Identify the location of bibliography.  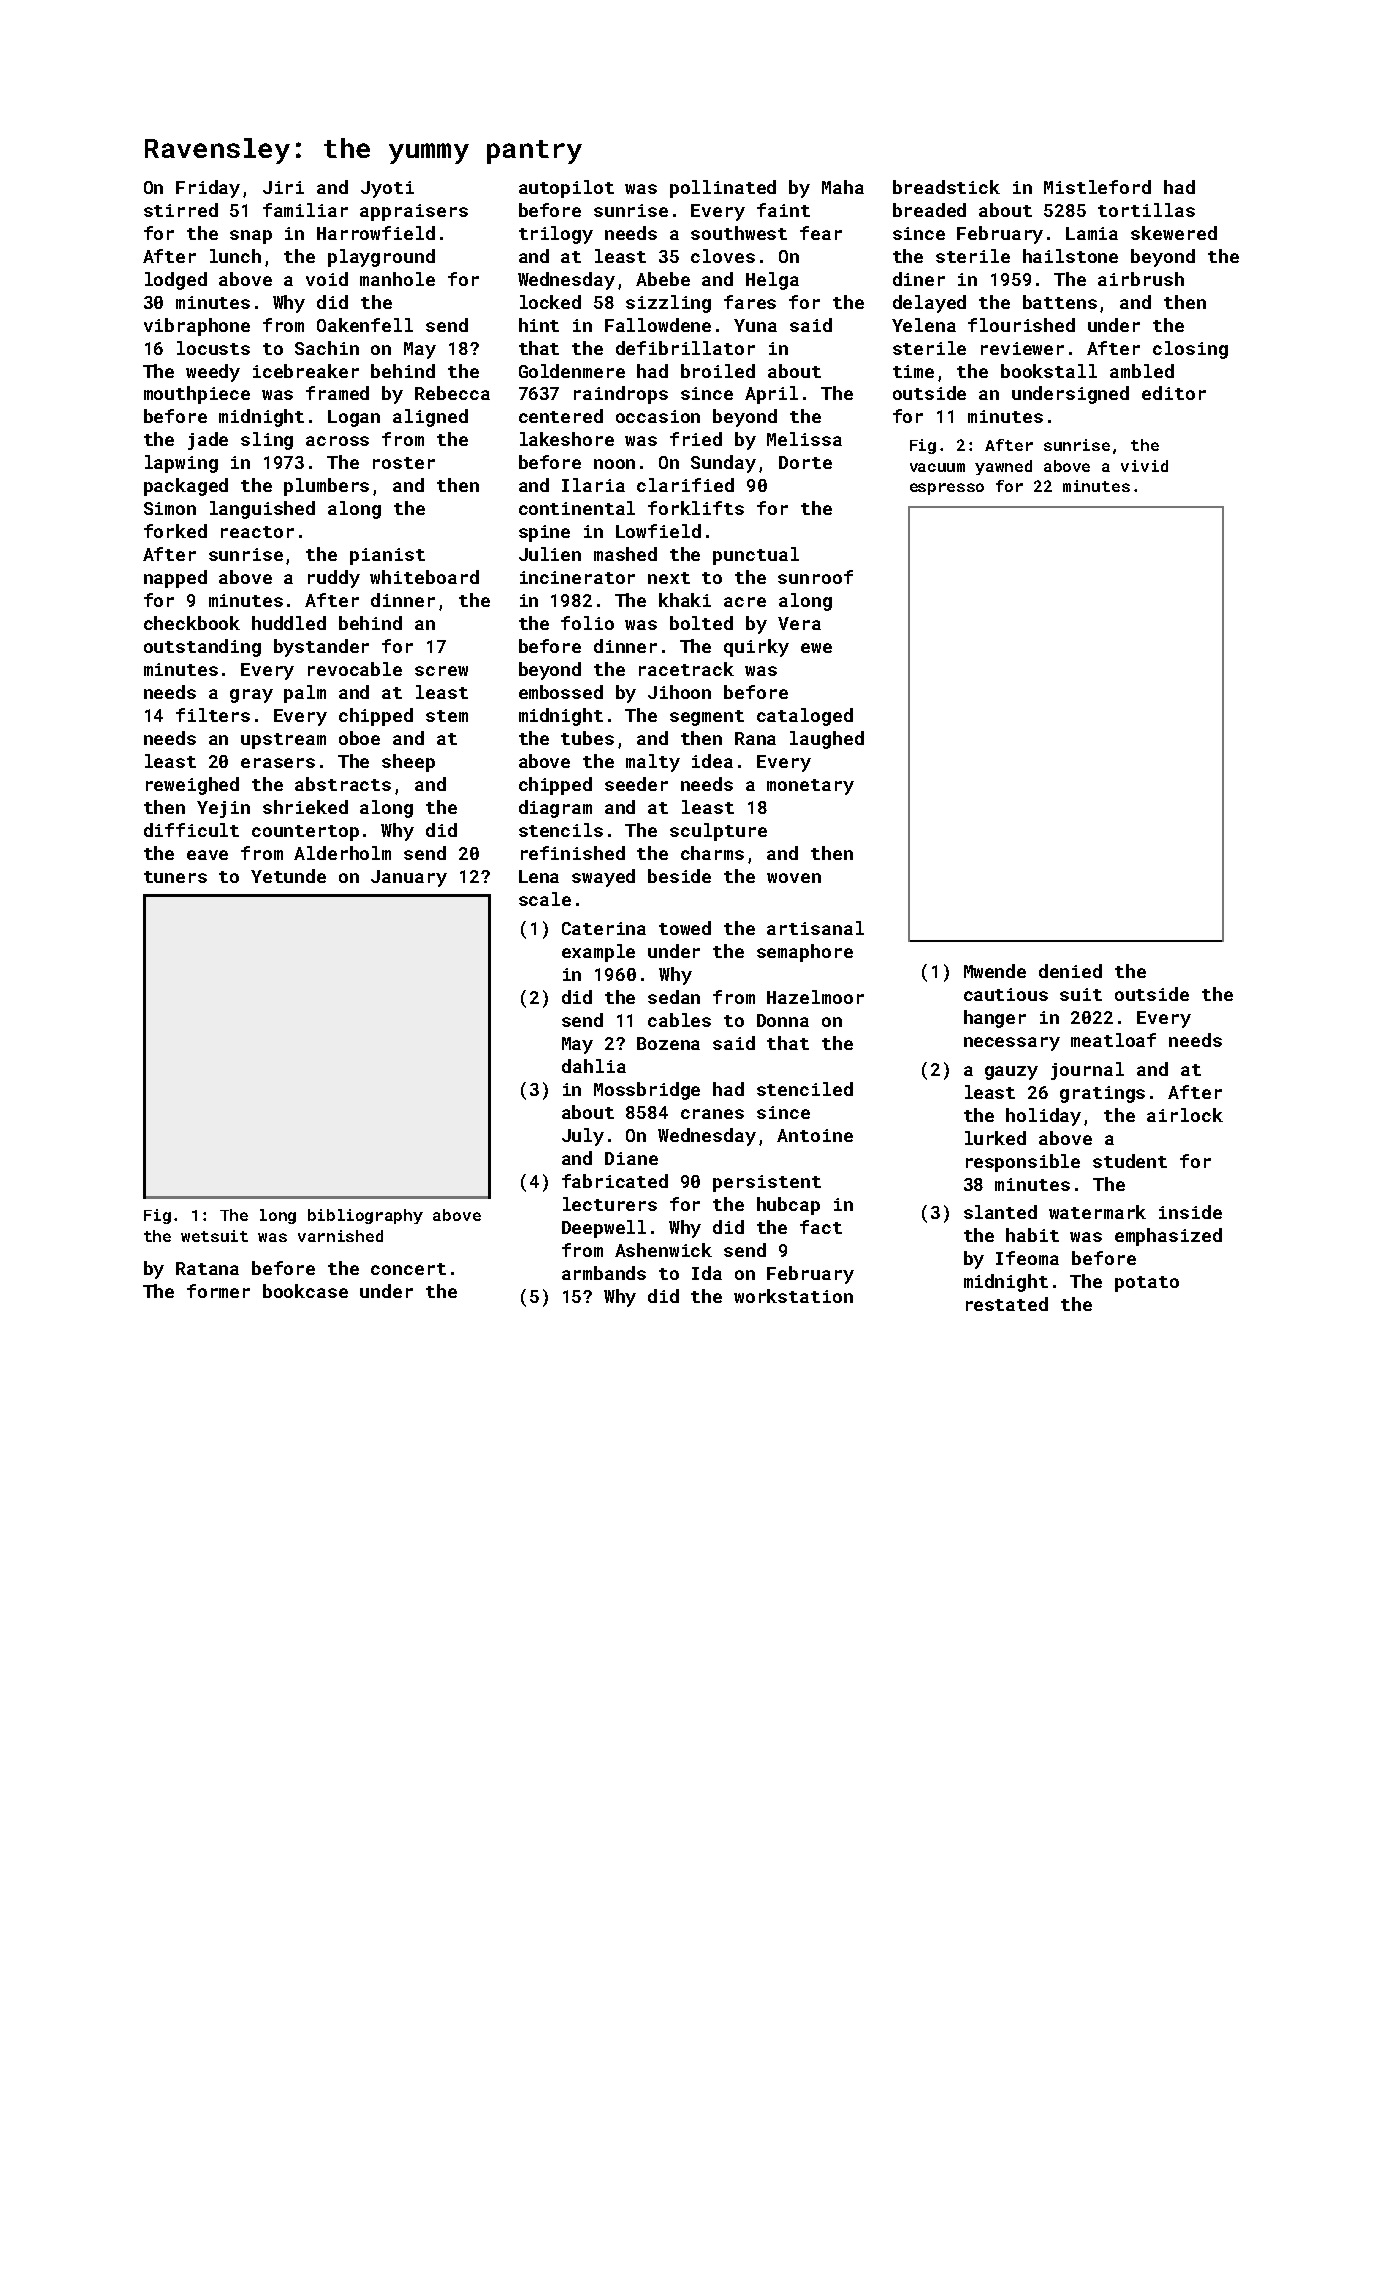
(365, 1216).
